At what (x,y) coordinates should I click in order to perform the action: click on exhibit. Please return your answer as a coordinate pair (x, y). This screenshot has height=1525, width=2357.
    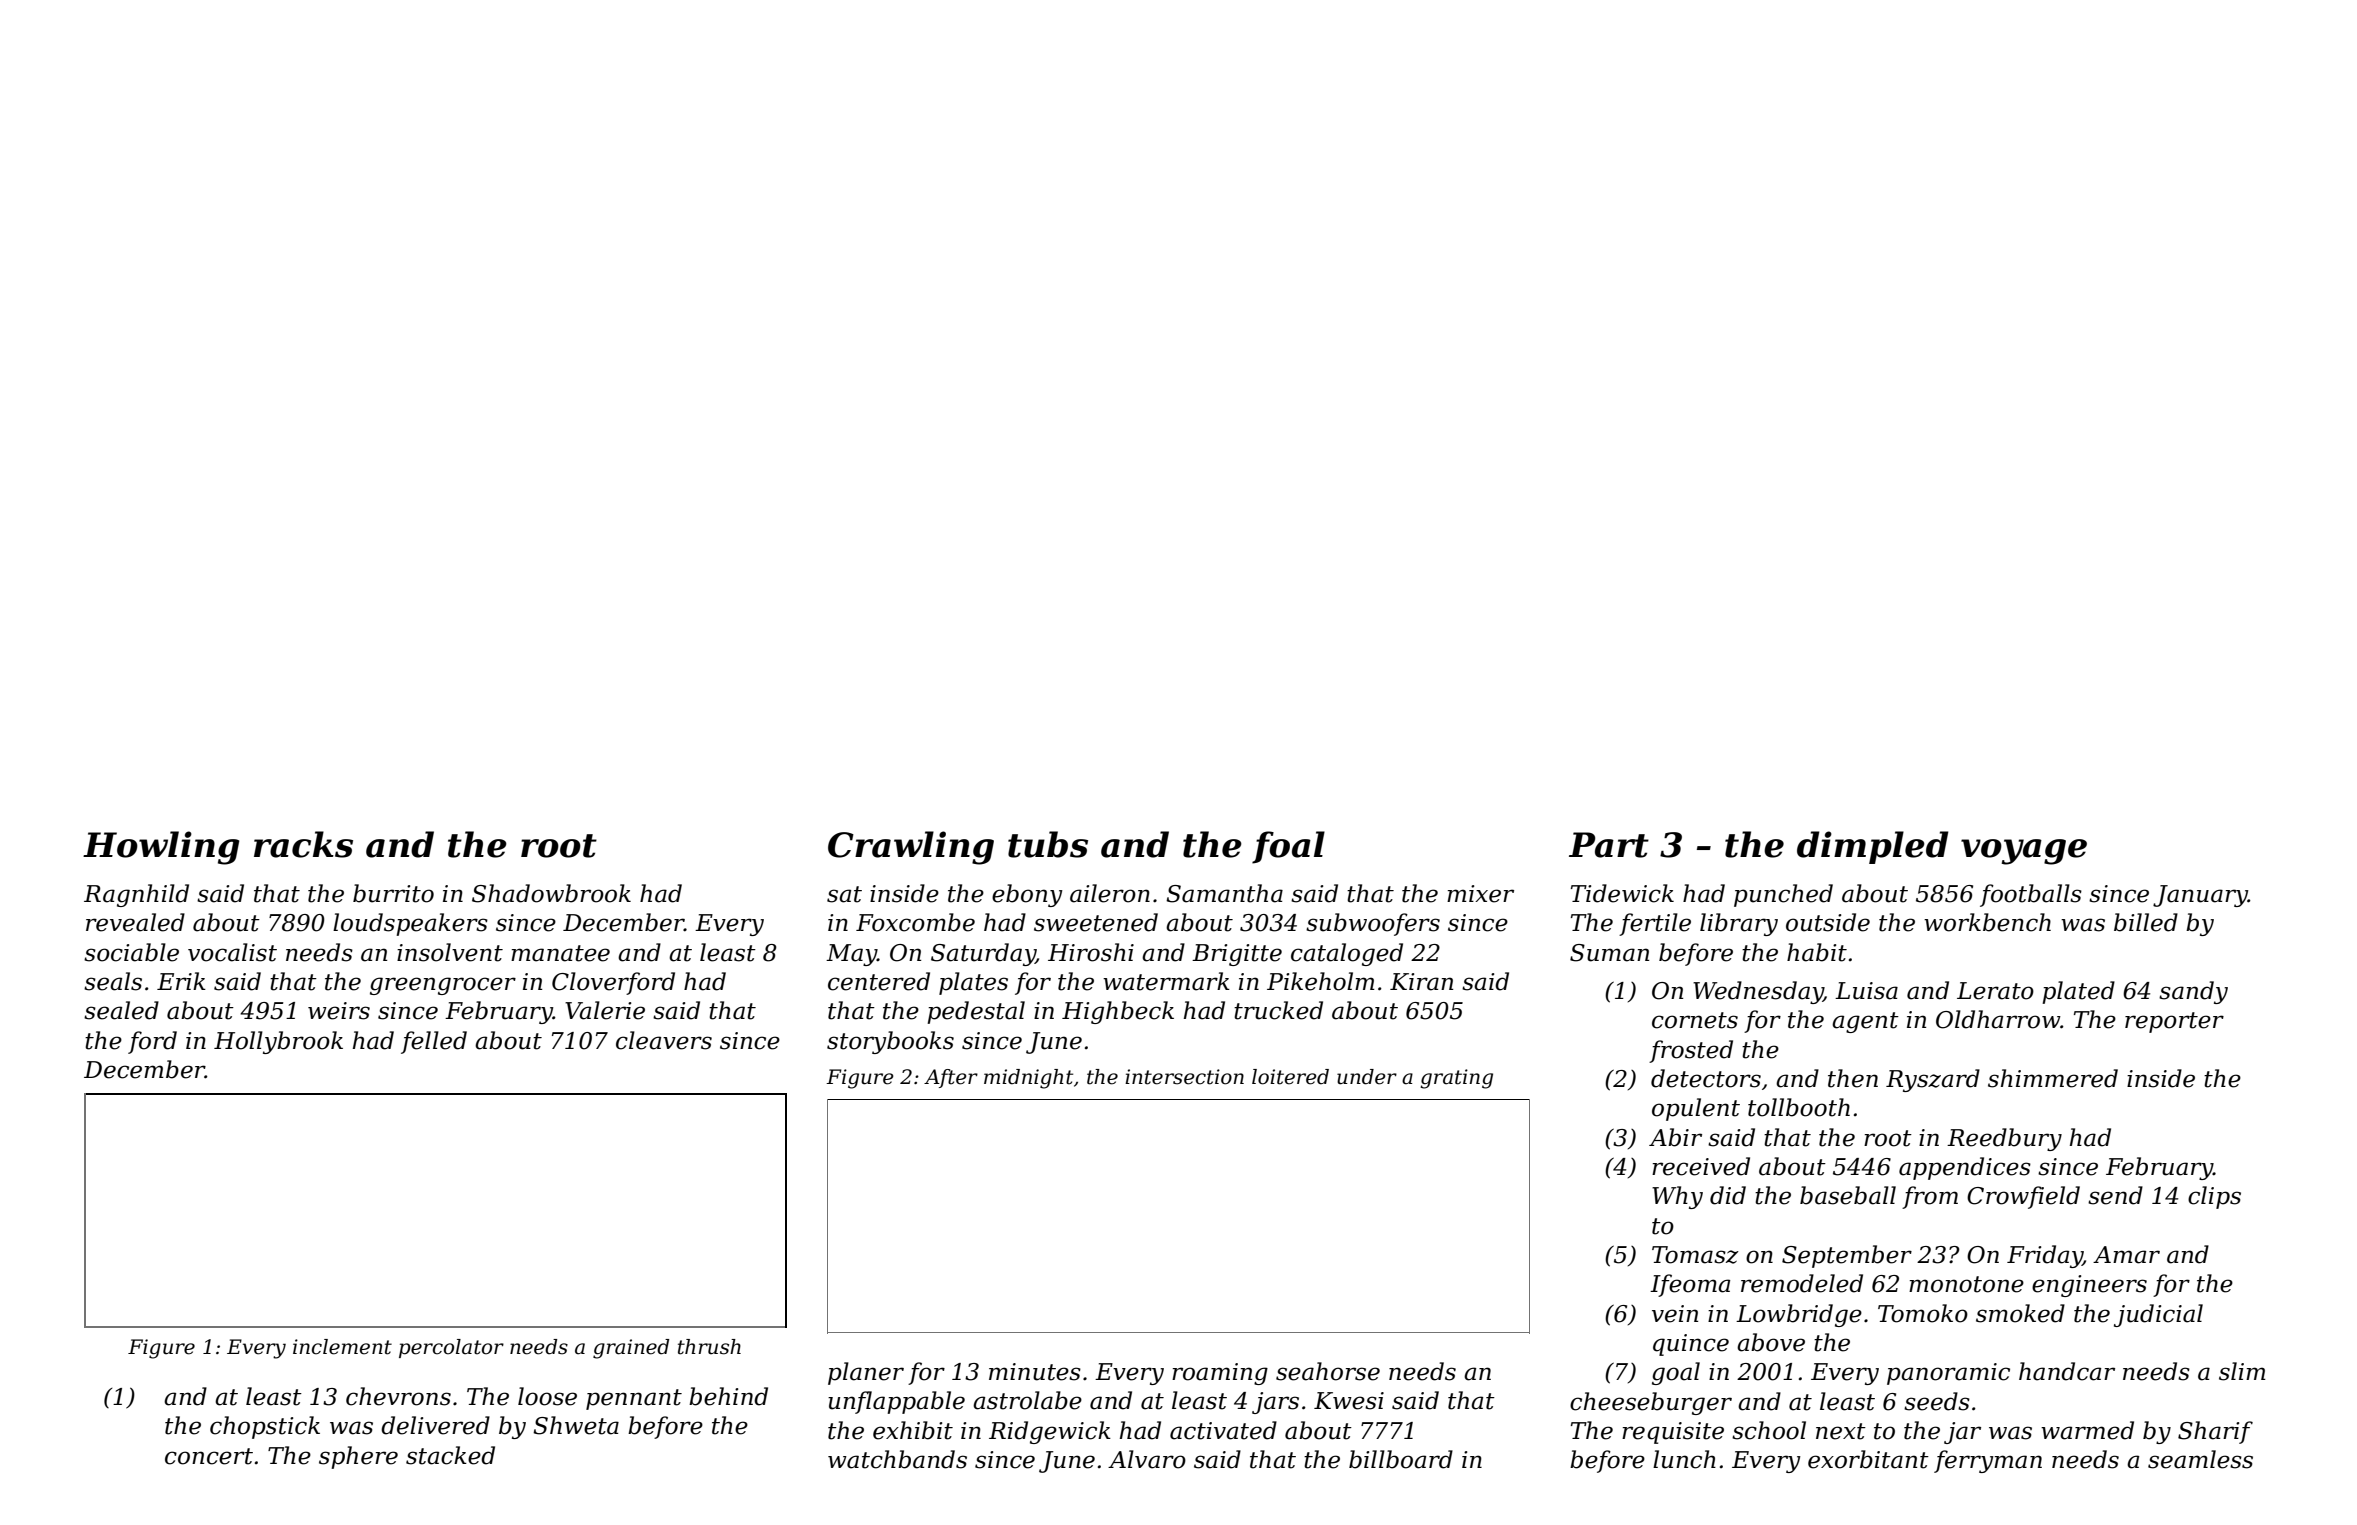
    Looking at the image, I should click on (913, 1430).
